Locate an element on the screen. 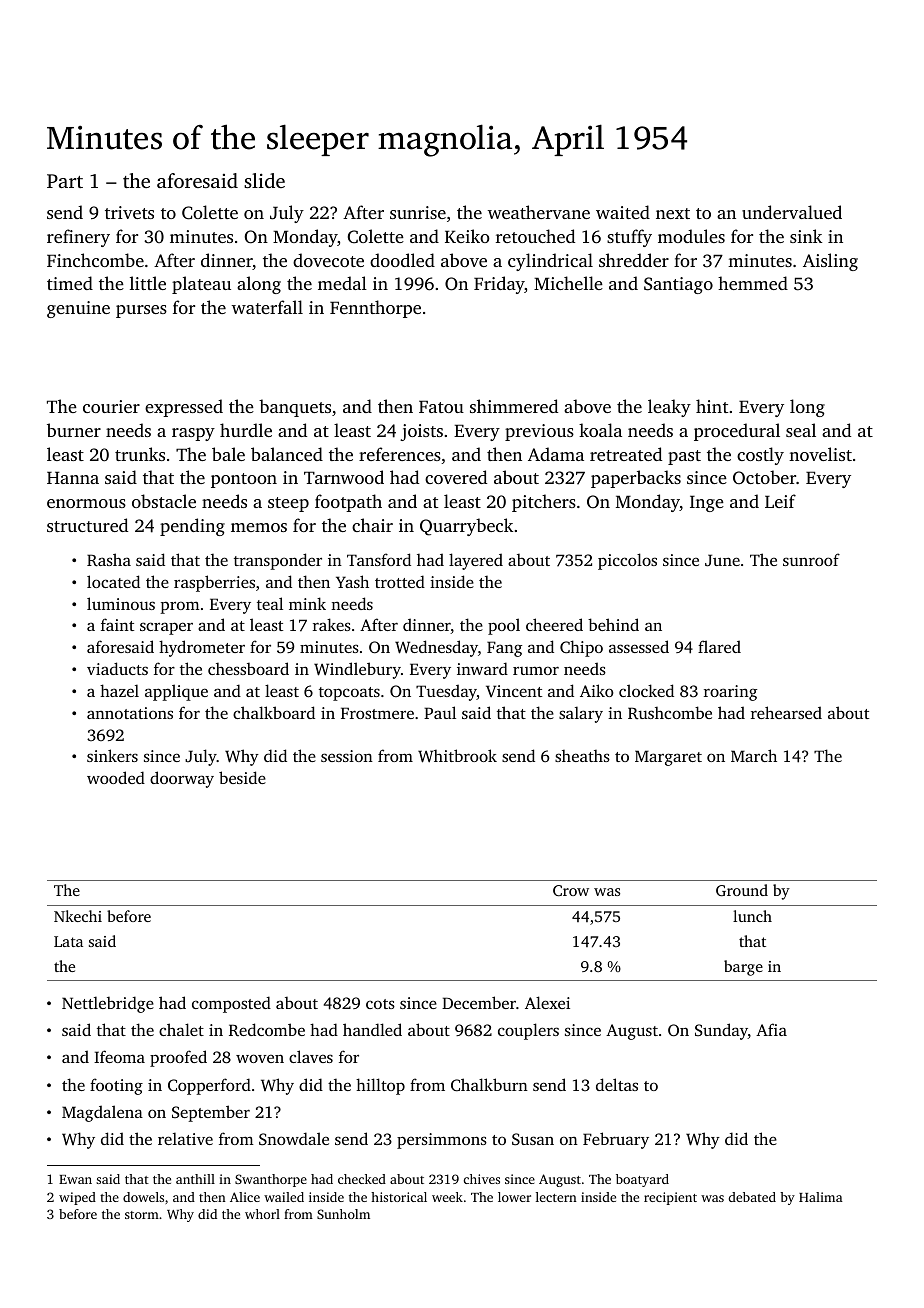  waterfall is located at coordinates (267, 307).
